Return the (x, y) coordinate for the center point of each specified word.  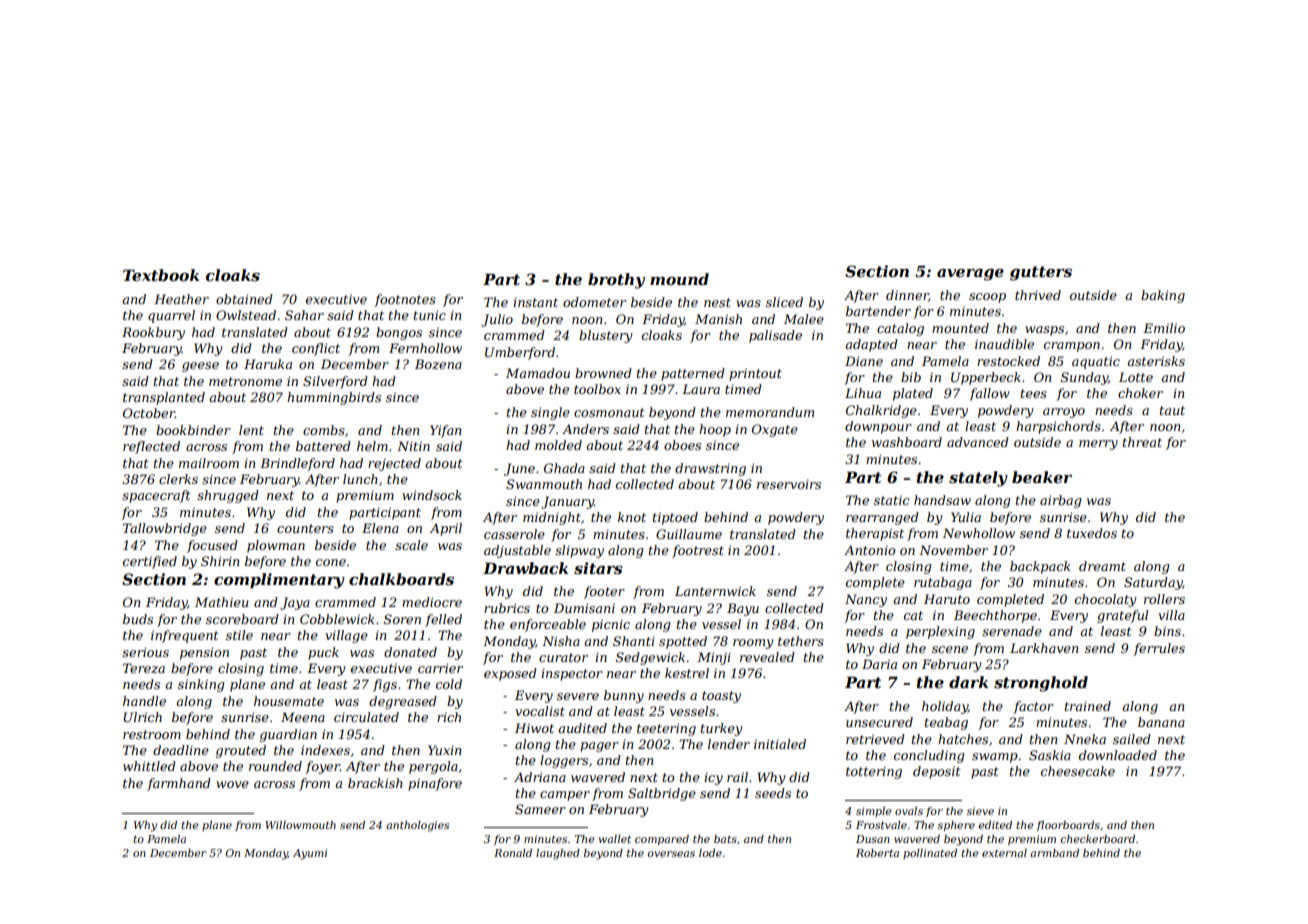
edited (995, 825)
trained (1088, 706)
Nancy (866, 600)
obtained (244, 299)
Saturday (1153, 583)
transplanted (164, 398)
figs (385, 685)
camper (565, 796)
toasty (721, 697)
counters (305, 528)
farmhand (179, 784)
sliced (784, 302)
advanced (978, 442)
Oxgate (775, 430)
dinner (907, 296)
